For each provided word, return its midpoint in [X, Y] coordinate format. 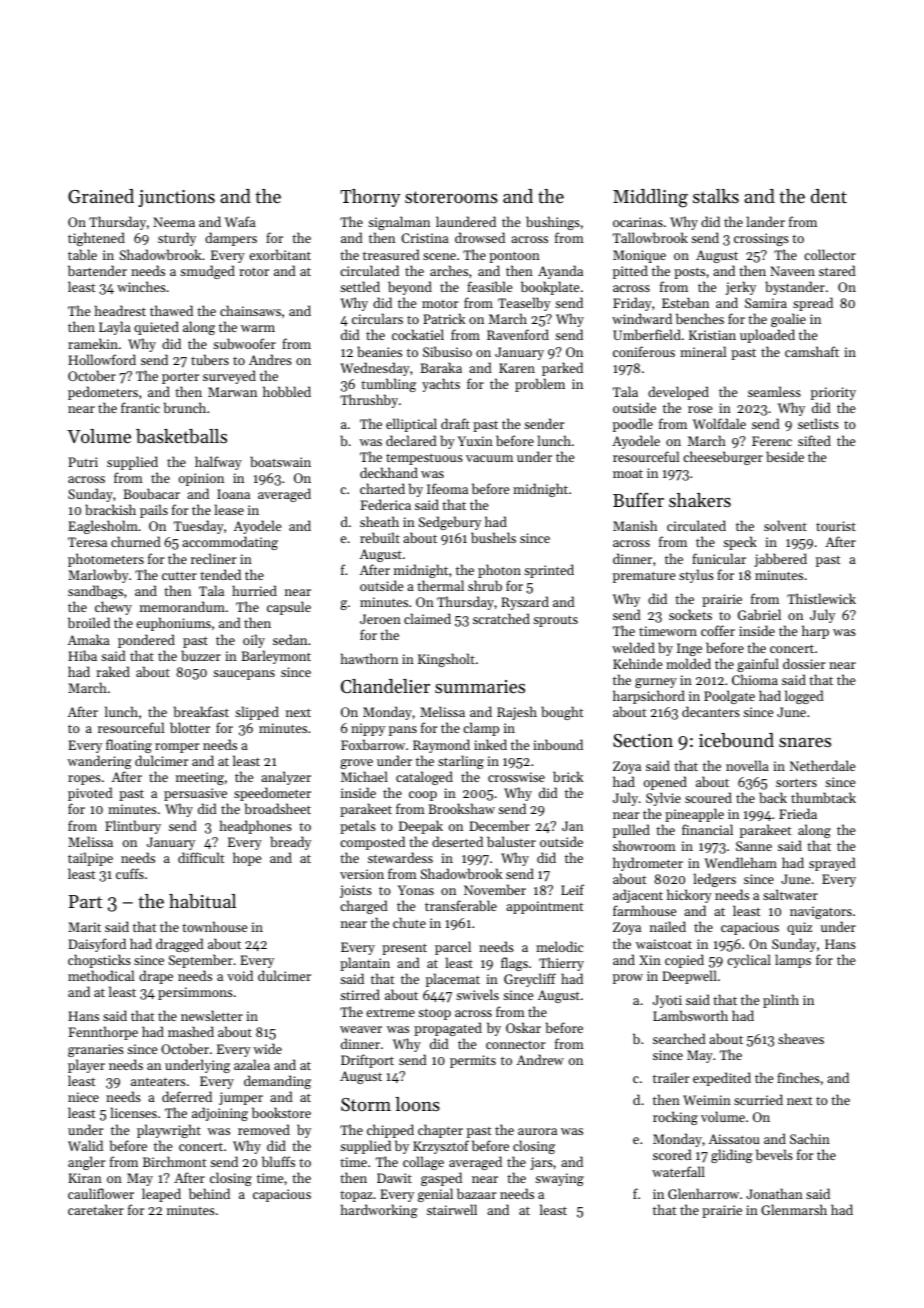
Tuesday [199, 527]
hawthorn [369, 658]
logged [804, 697]
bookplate [550, 288]
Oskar [523, 1027]
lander [766, 221]
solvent [785, 525]
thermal [440, 585]
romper [177, 748]
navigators [821, 912]
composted [372, 843]
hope [247, 859]
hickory [689, 896]
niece [83, 1097]
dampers [231, 239]
